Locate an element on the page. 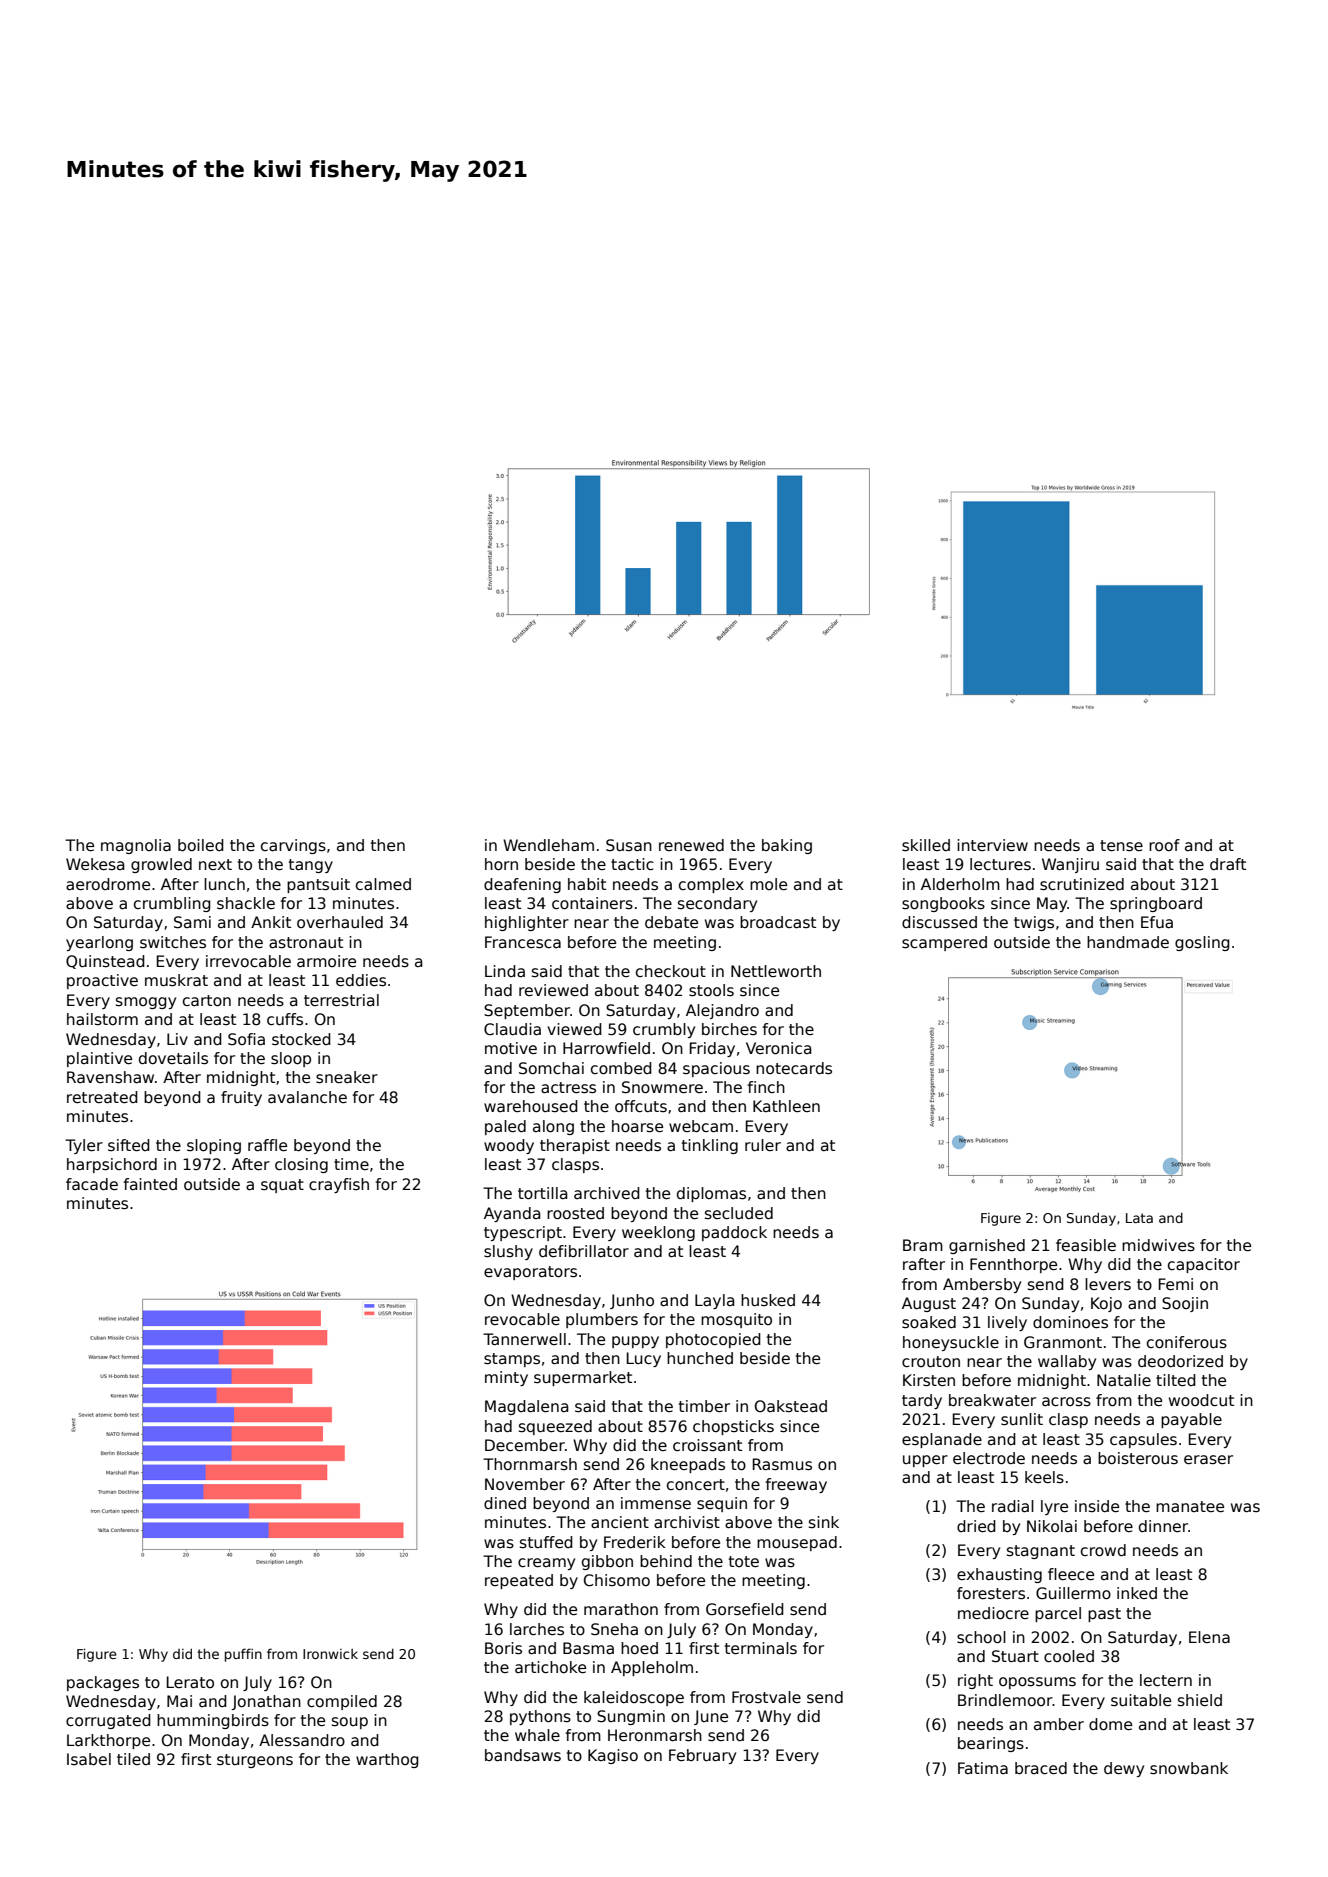 The height and width of the document is (1877, 1328). Magdalena is located at coordinates (527, 1407).
